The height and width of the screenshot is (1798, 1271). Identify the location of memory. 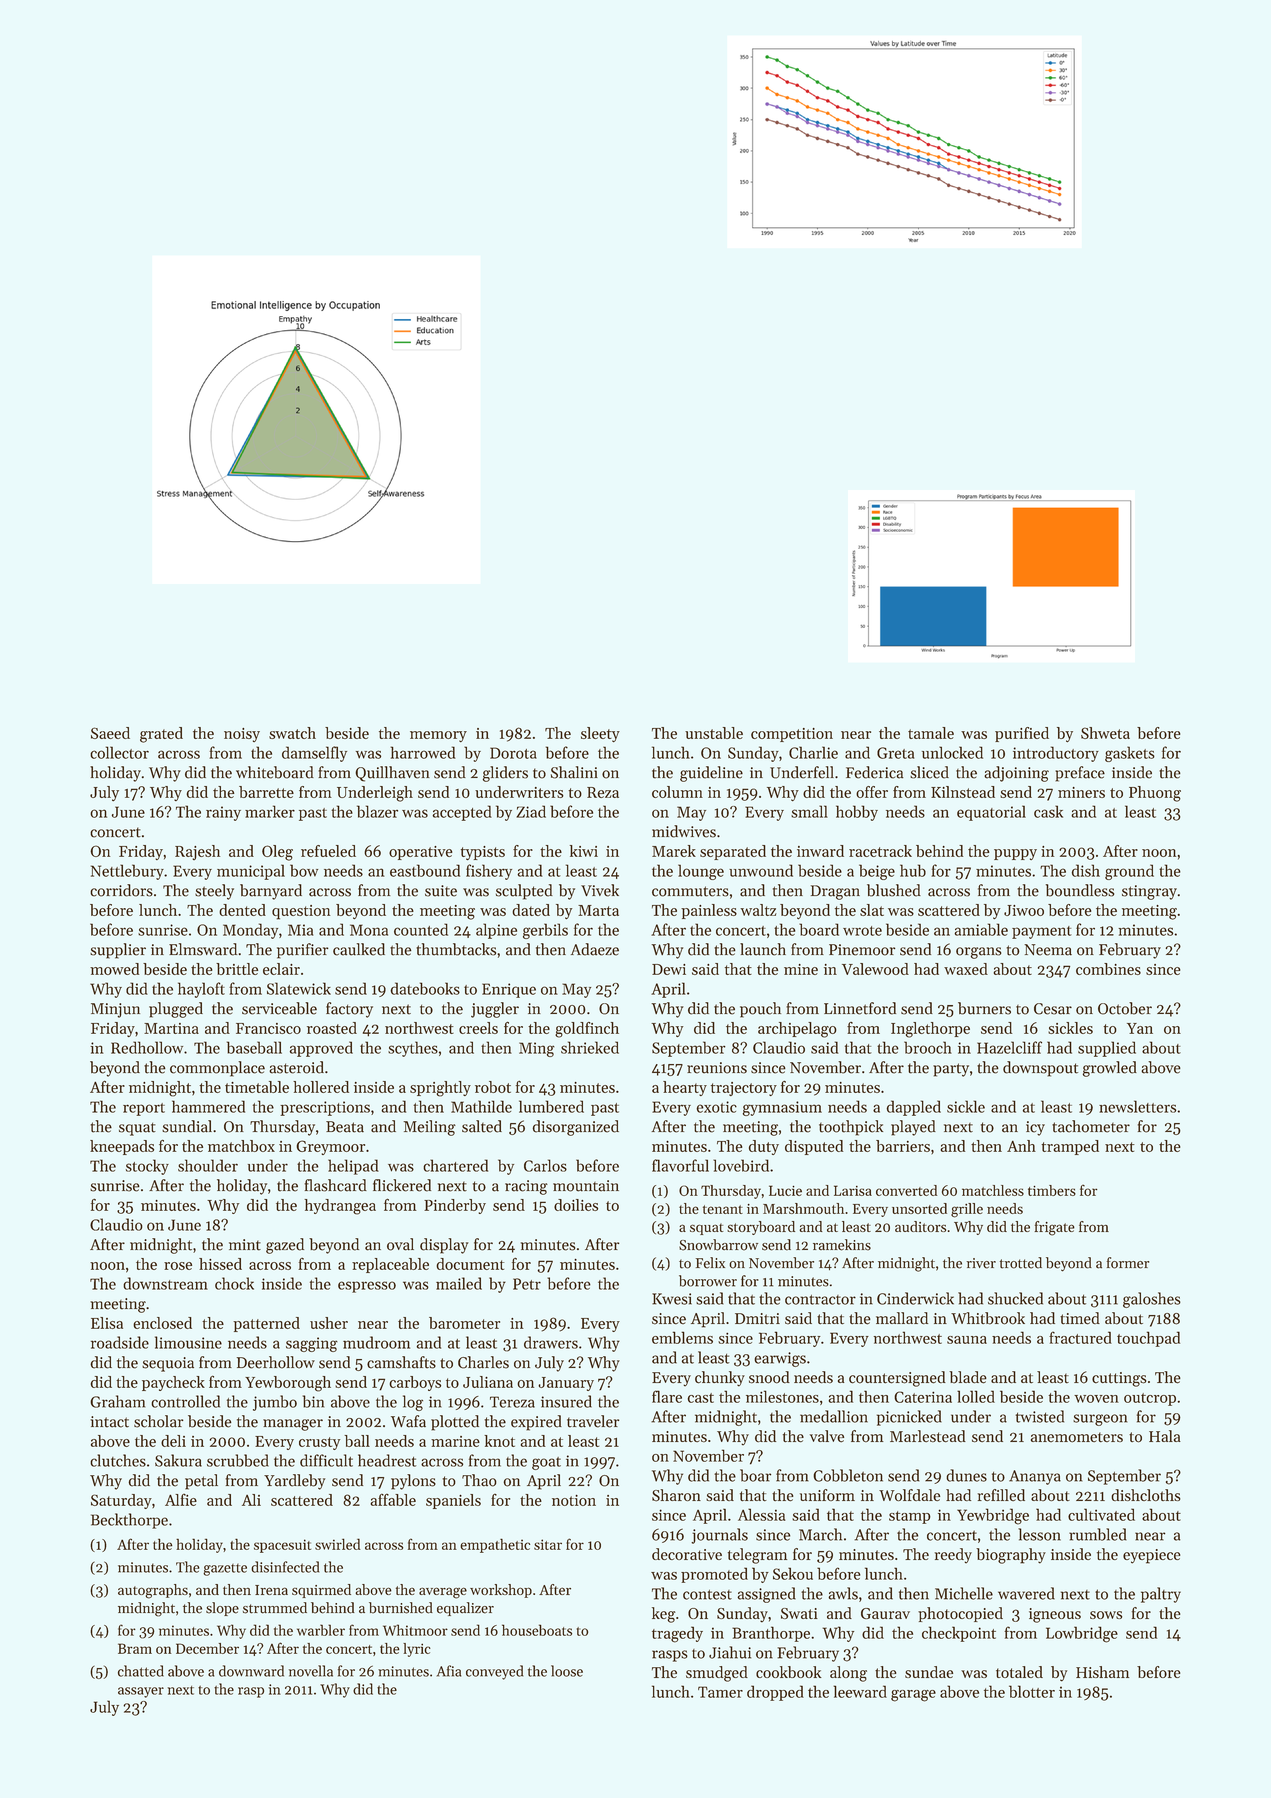
(438, 736).
